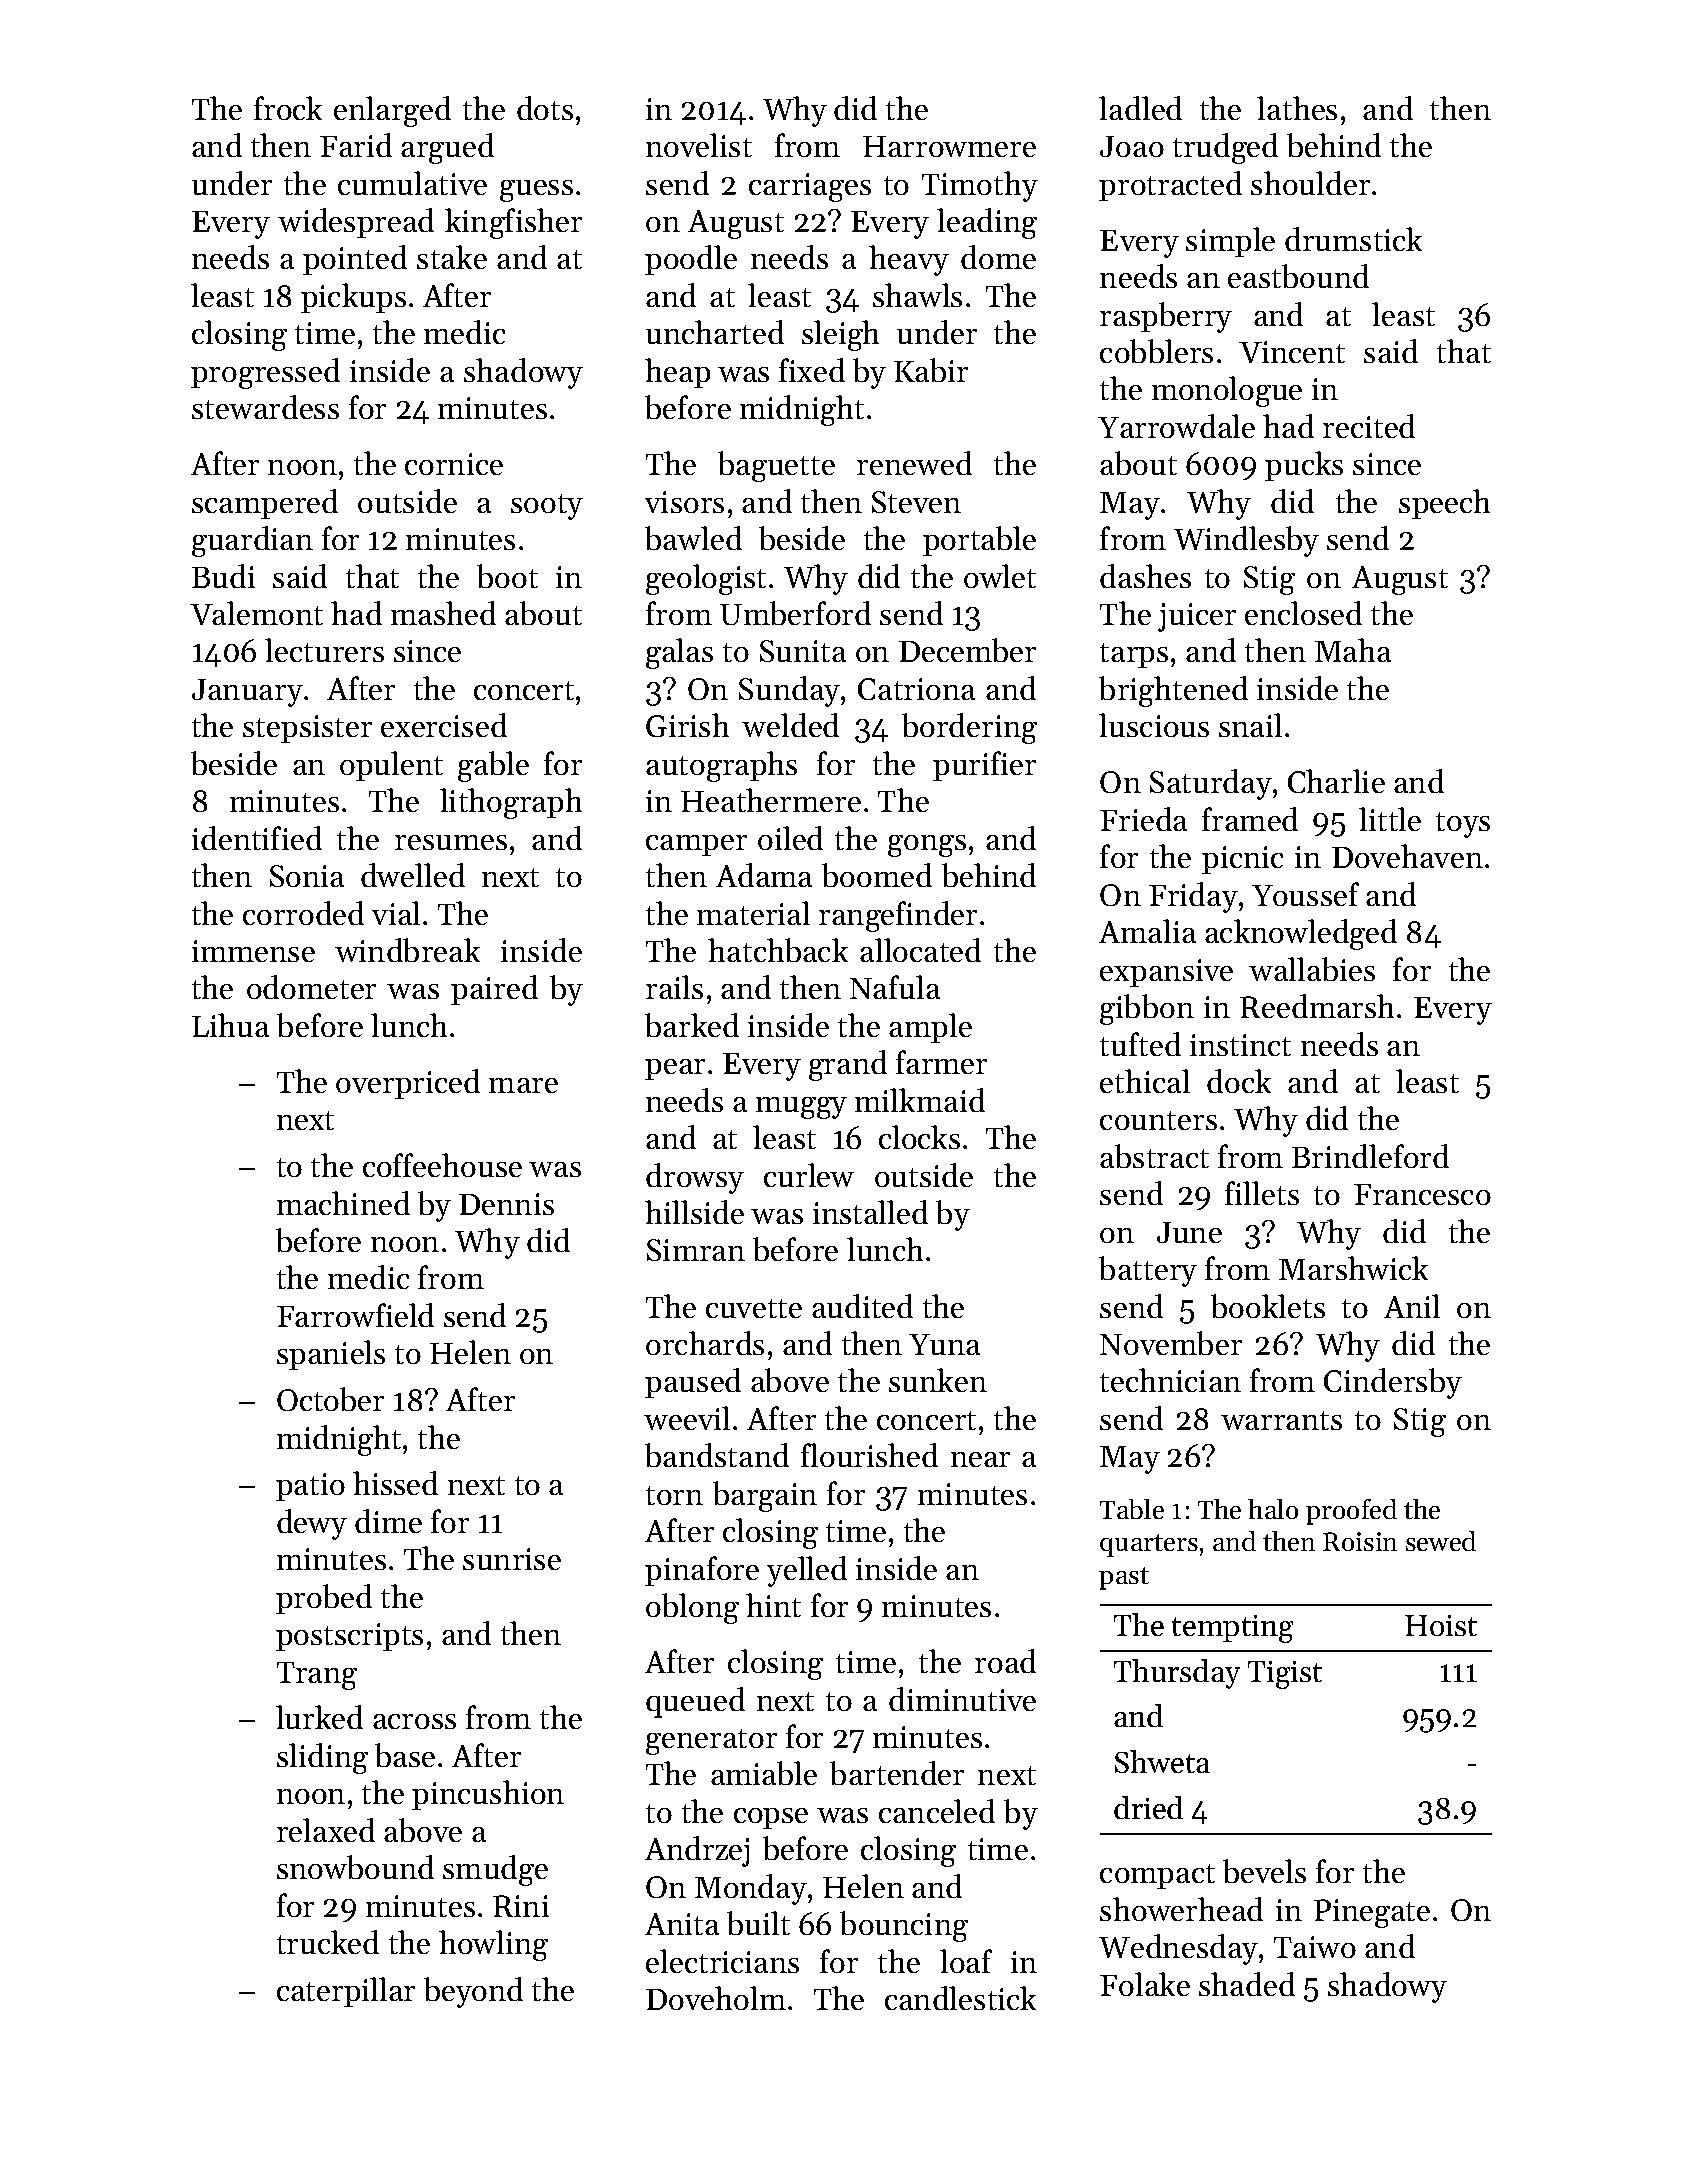 This screenshot has width=1683, height=2178. Describe the element at coordinates (795, 613) in the screenshot. I see `Umberford` at that location.
